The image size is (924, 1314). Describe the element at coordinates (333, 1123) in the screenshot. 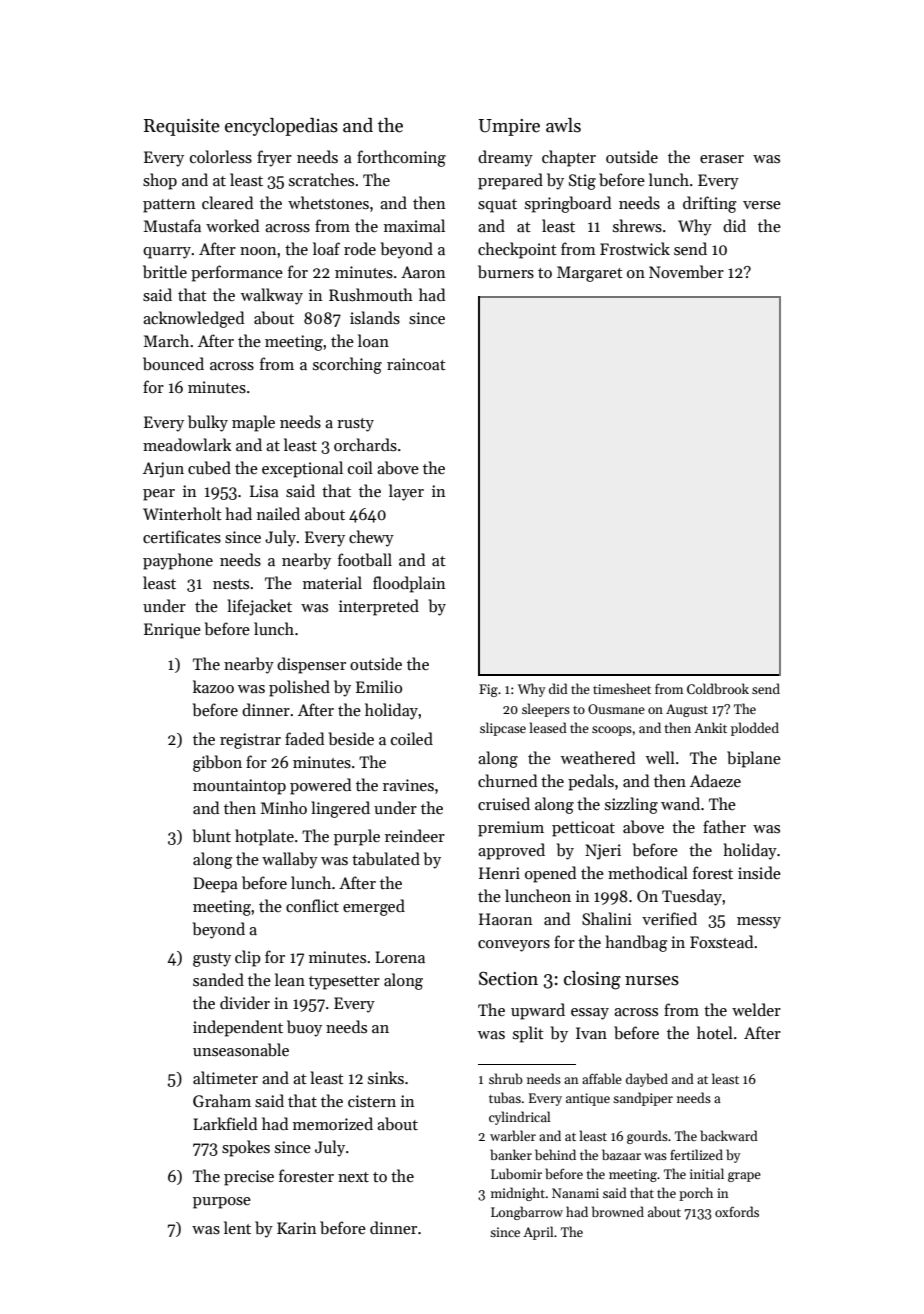

I see `memorized` at that location.
